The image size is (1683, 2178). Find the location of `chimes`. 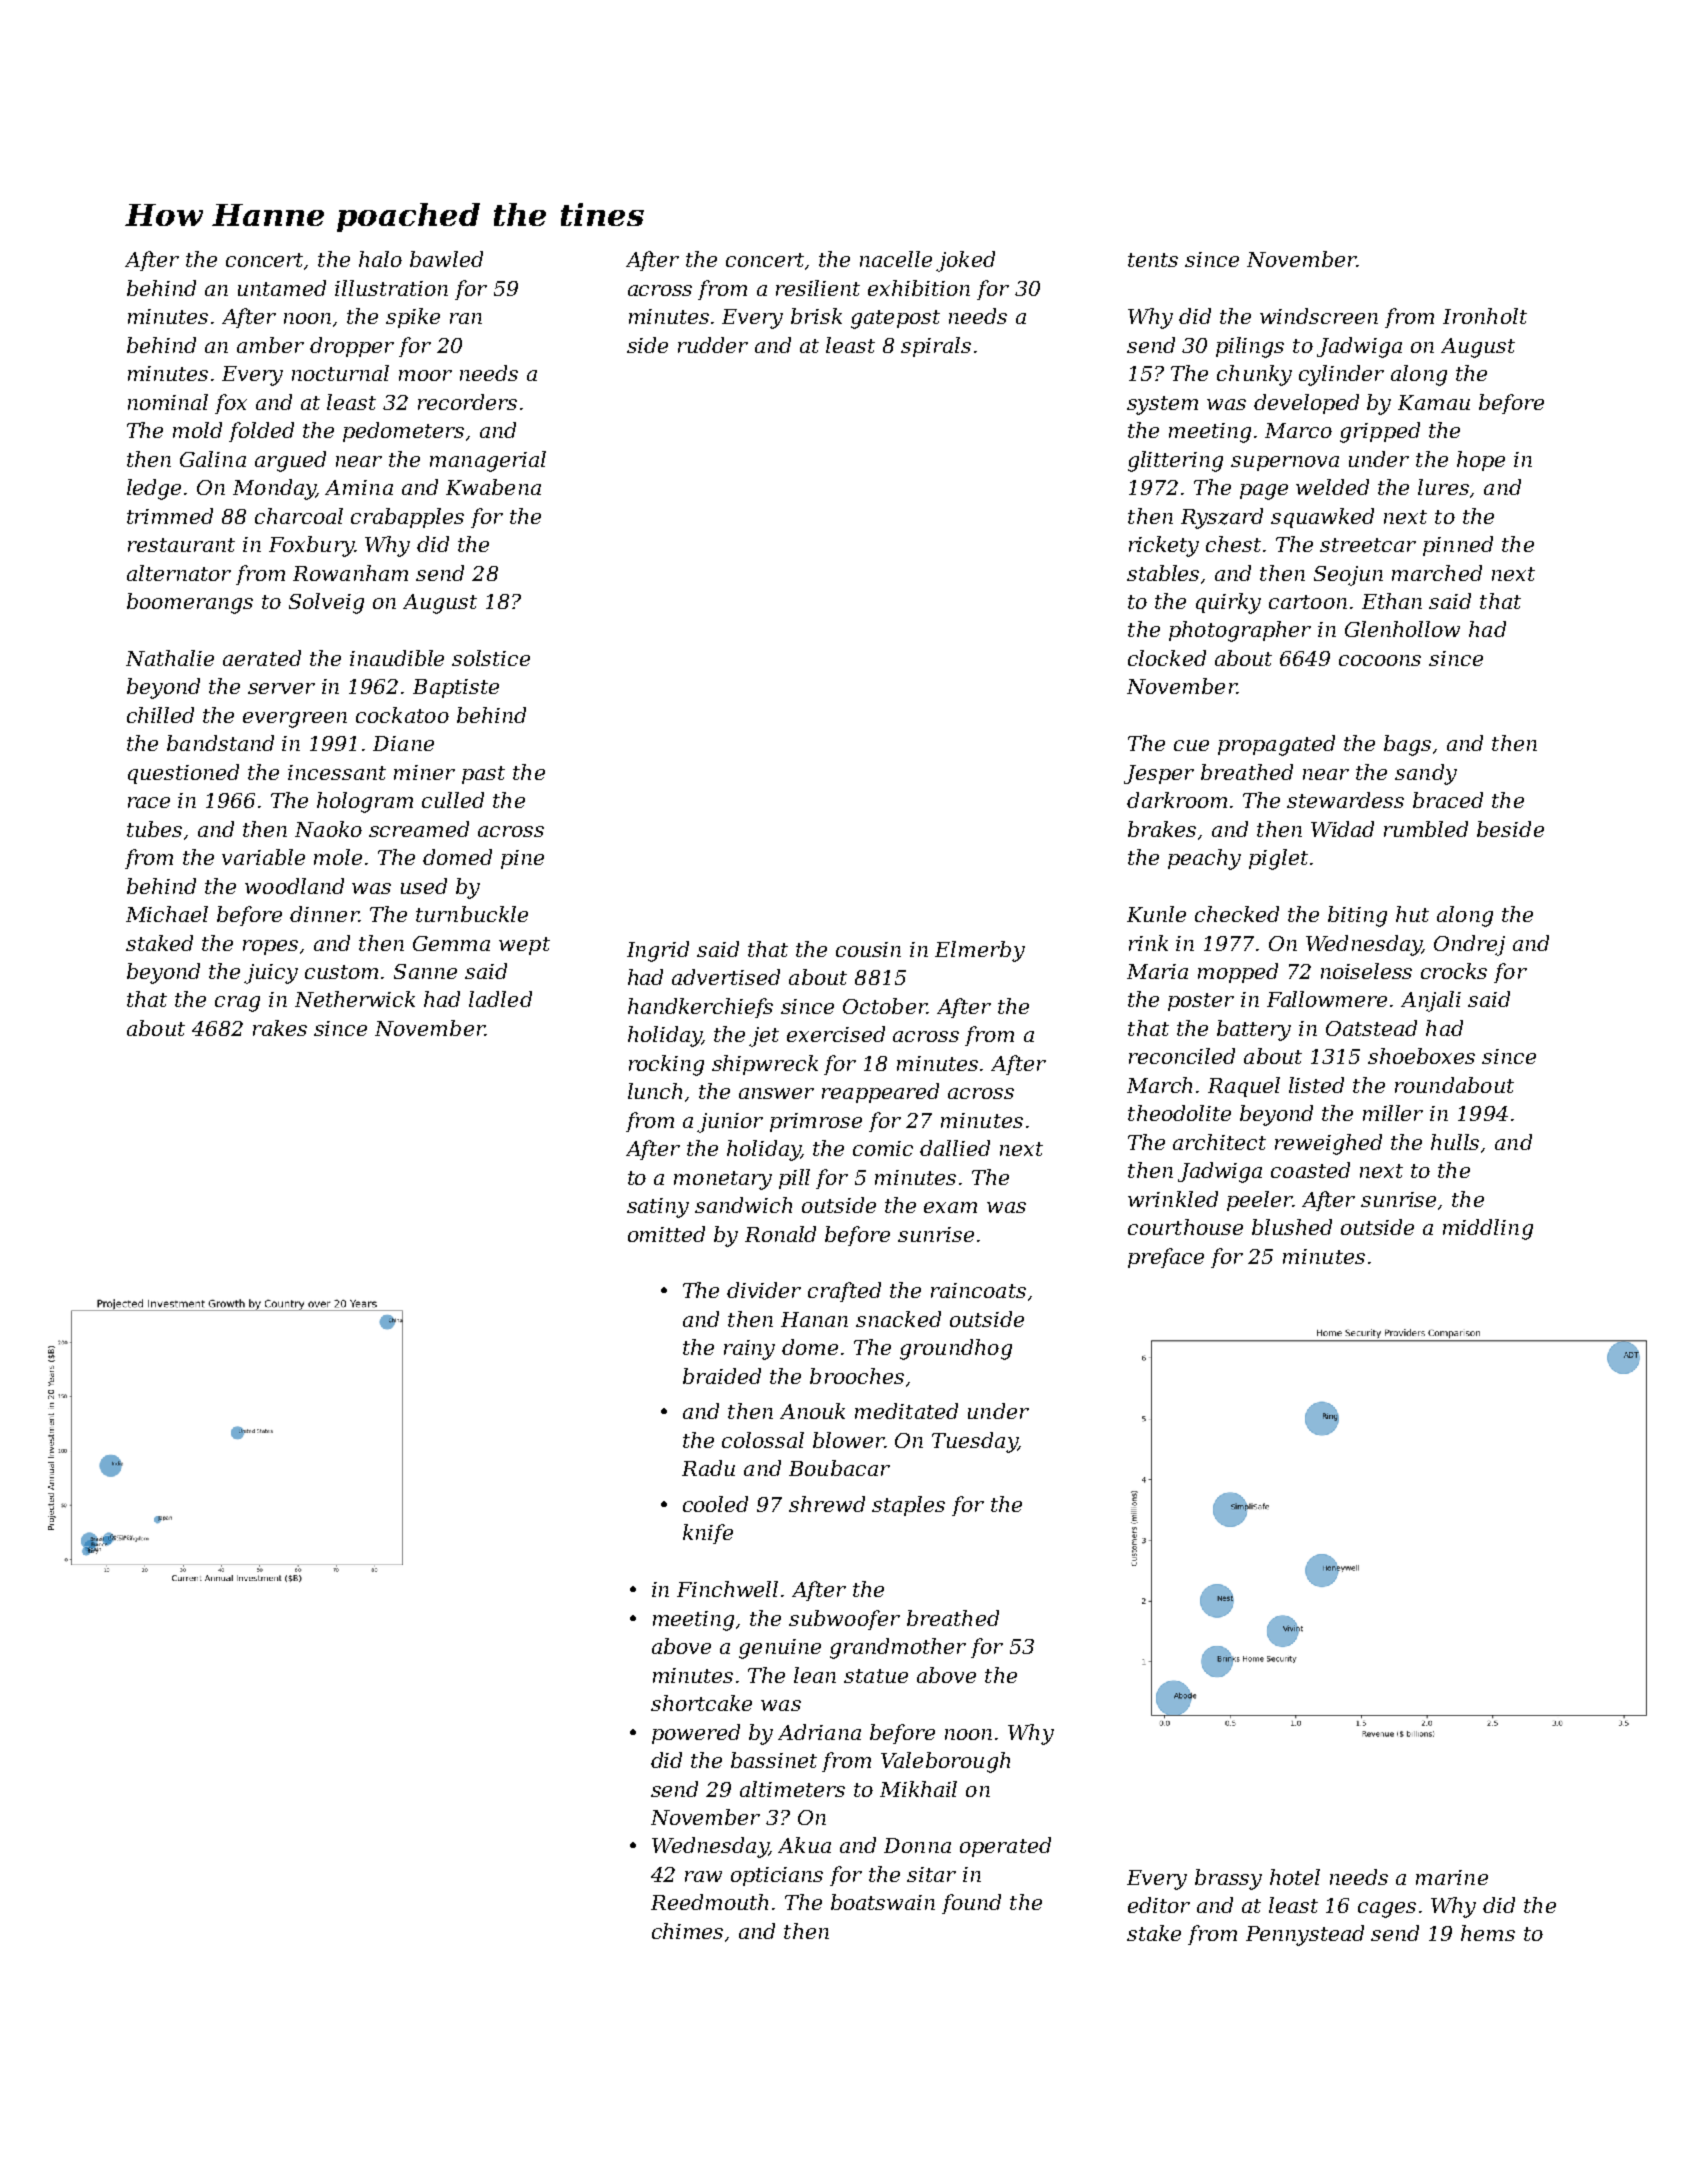

chimes is located at coordinates (687, 1931).
